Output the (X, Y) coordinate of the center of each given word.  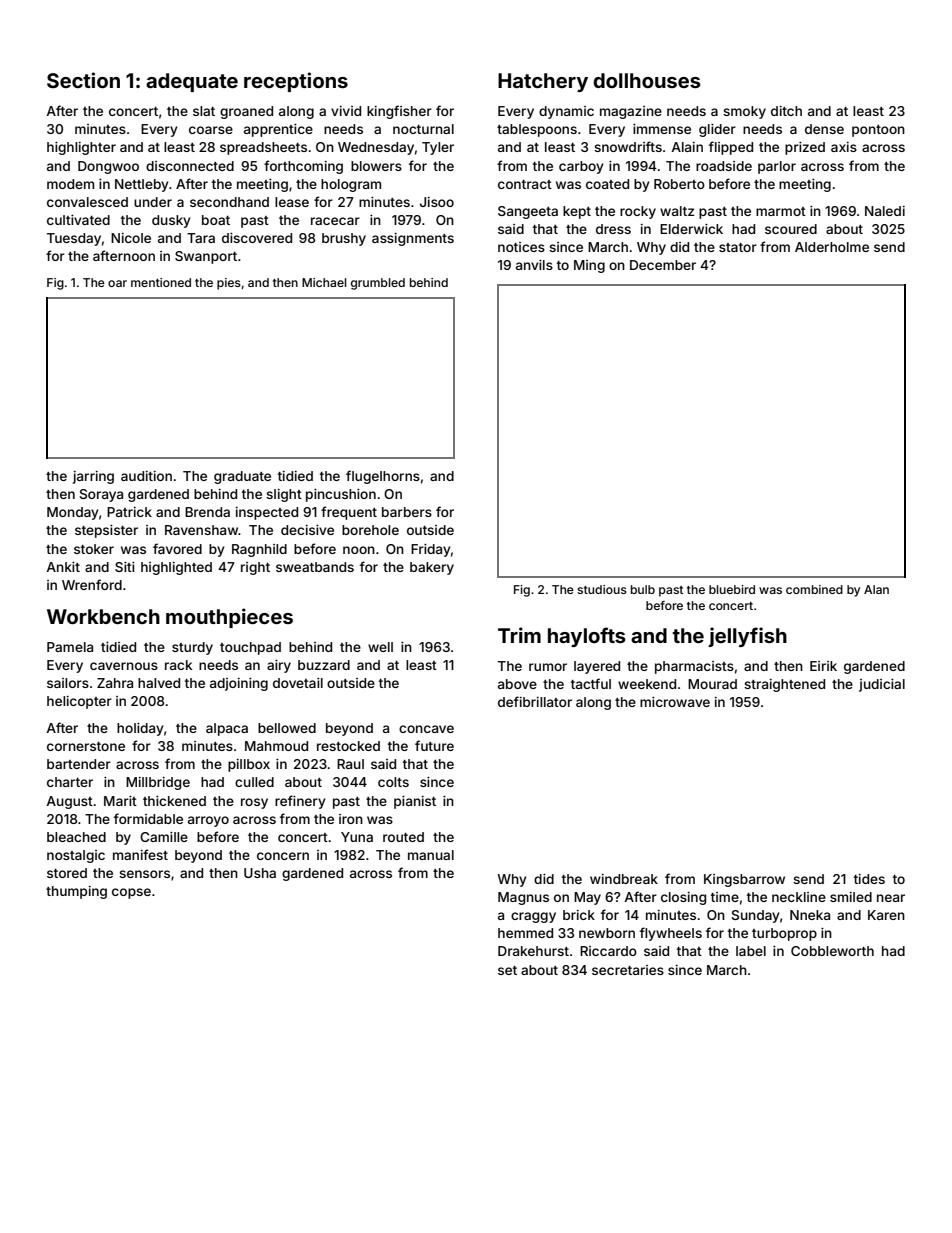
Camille (164, 837)
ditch (786, 111)
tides (869, 879)
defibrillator (535, 701)
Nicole (131, 238)
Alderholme (832, 247)
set (507, 970)
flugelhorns (383, 477)
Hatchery (543, 82)
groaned (246, 112)
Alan (876, 589)
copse (131, 893)
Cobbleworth (832, 951)
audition (146, 476)
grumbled (378, 284)
